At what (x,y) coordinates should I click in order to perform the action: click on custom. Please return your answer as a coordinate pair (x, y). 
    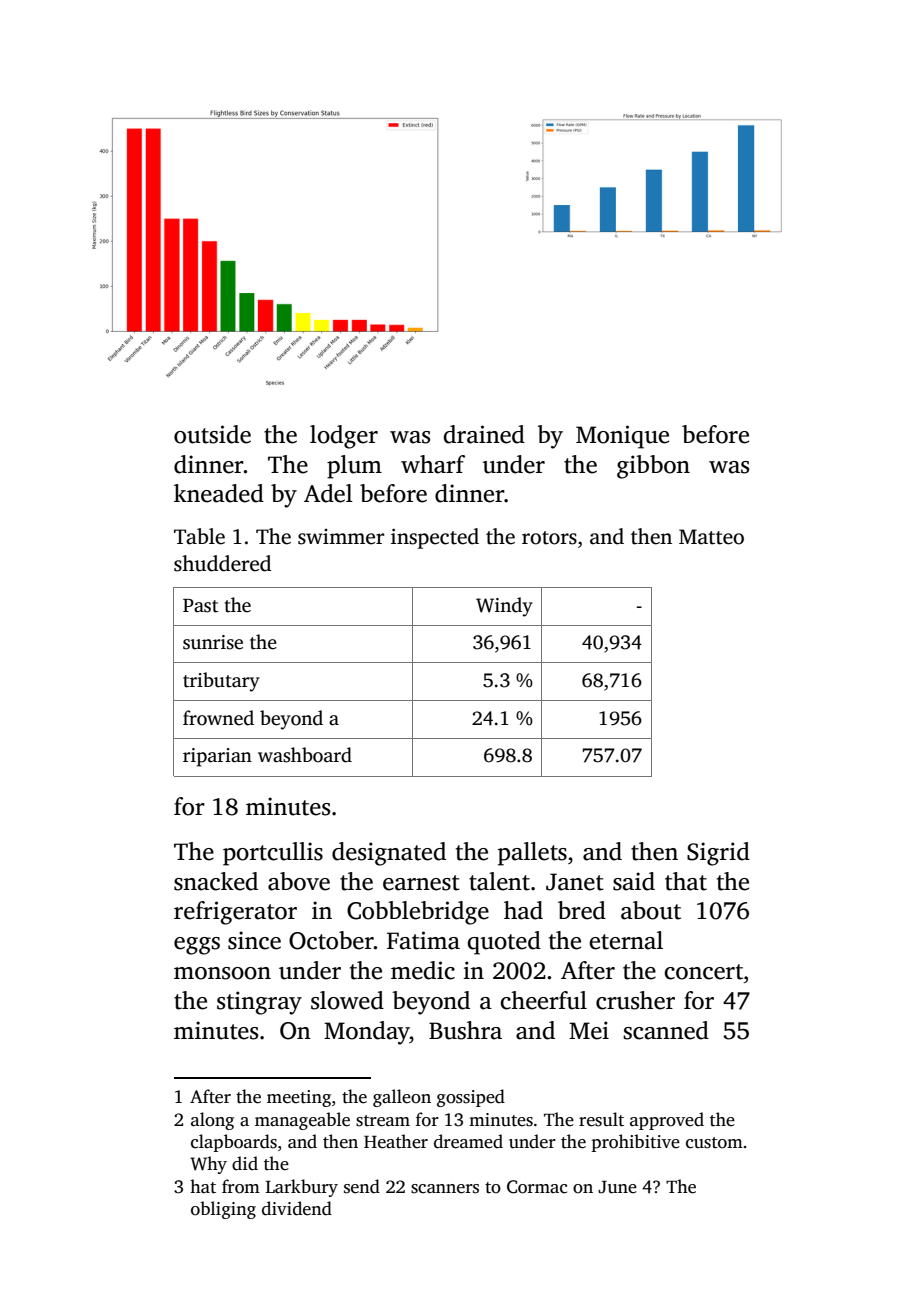
    Looking at the image, I should click on (714, 1143).
